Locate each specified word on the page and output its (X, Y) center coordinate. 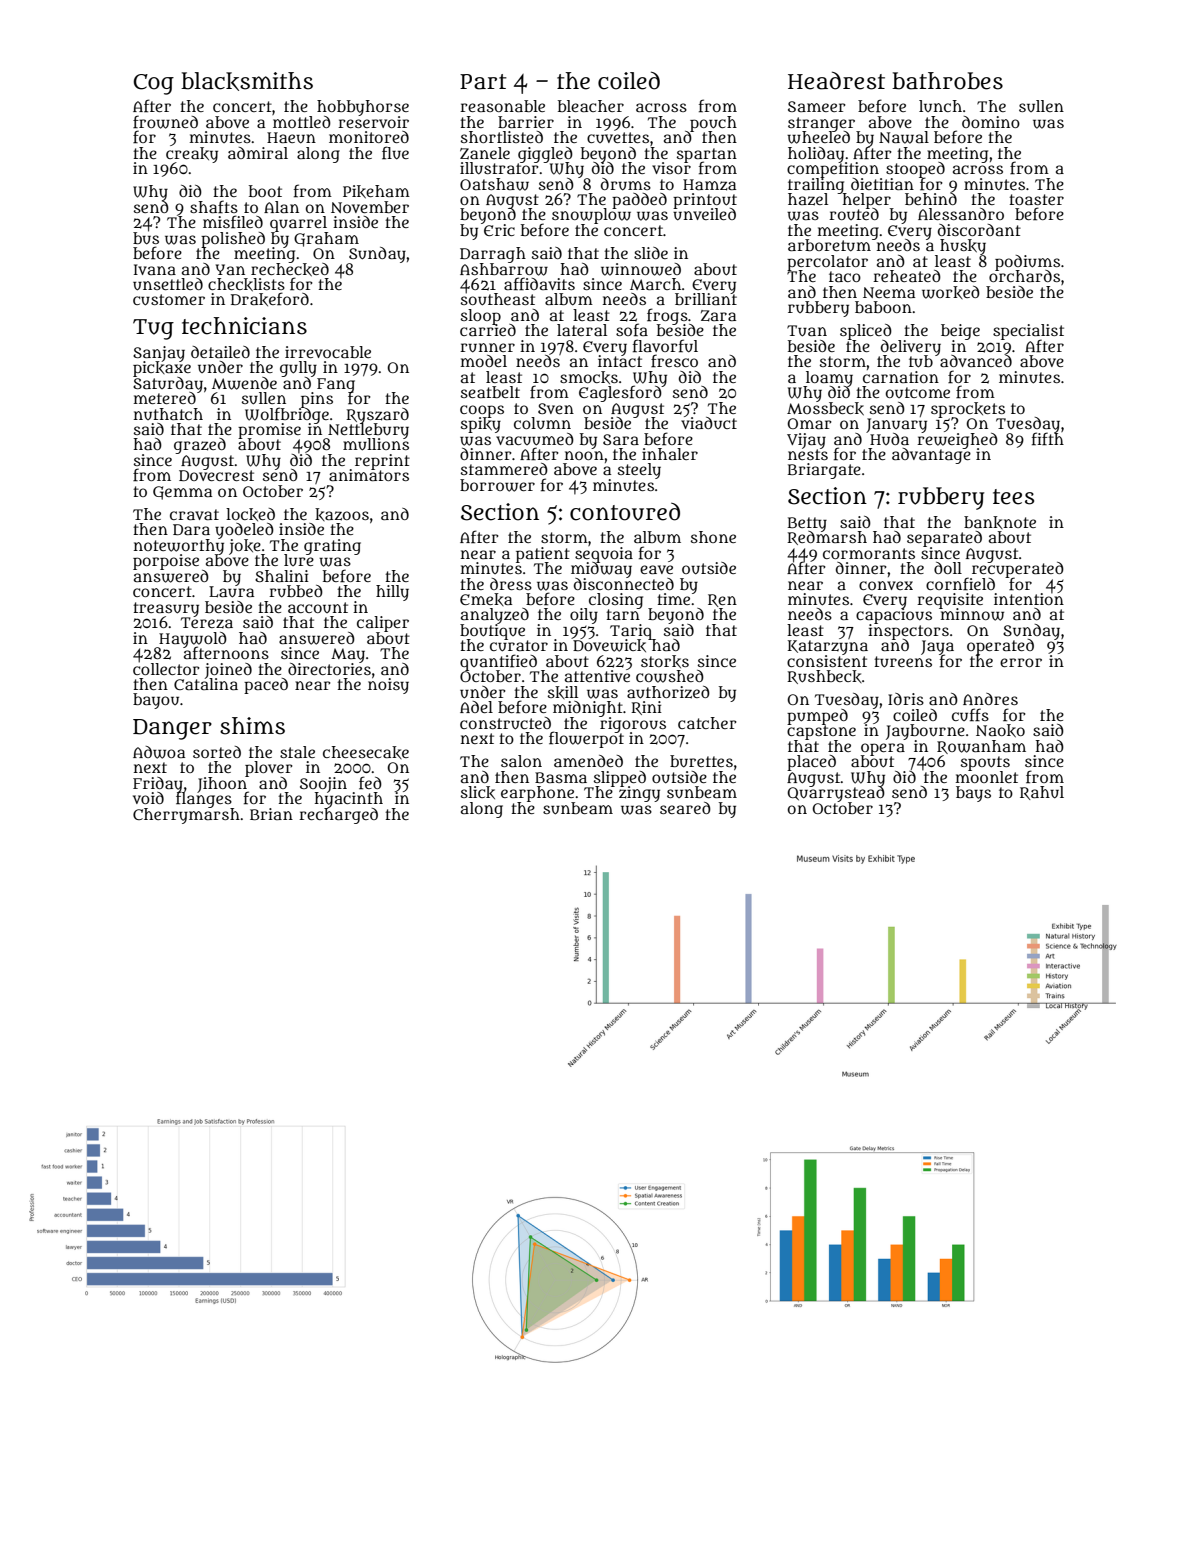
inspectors (908, 631)
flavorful (665, 346)
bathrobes (947, 81)
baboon (883, 307)
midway (601, 570)
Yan (230, 269)
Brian (271, 814)
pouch (713, 123)
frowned (165, 122)
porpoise (166, 562)
